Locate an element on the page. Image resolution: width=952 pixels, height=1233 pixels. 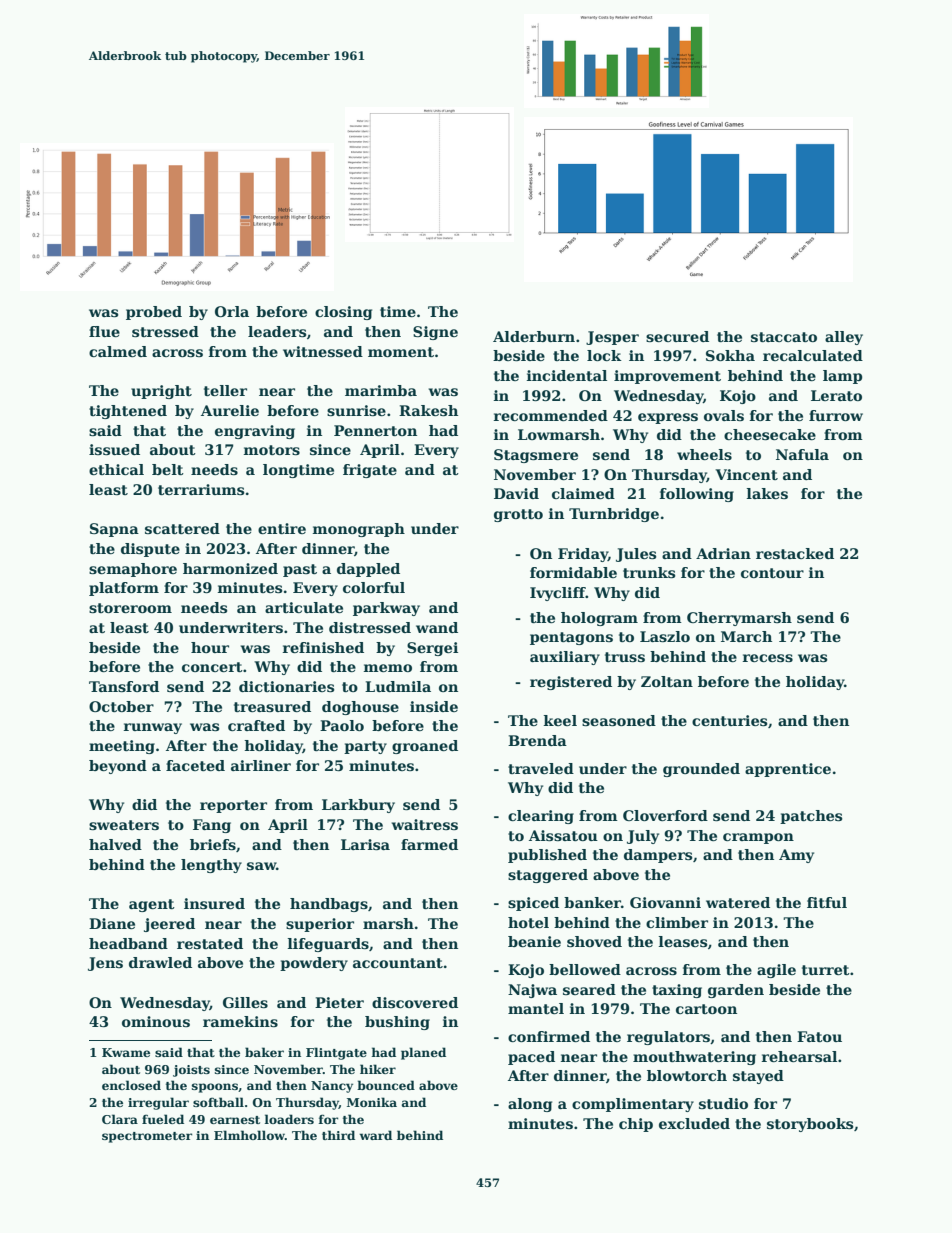
grotto is located at coordinates (518, 515).
